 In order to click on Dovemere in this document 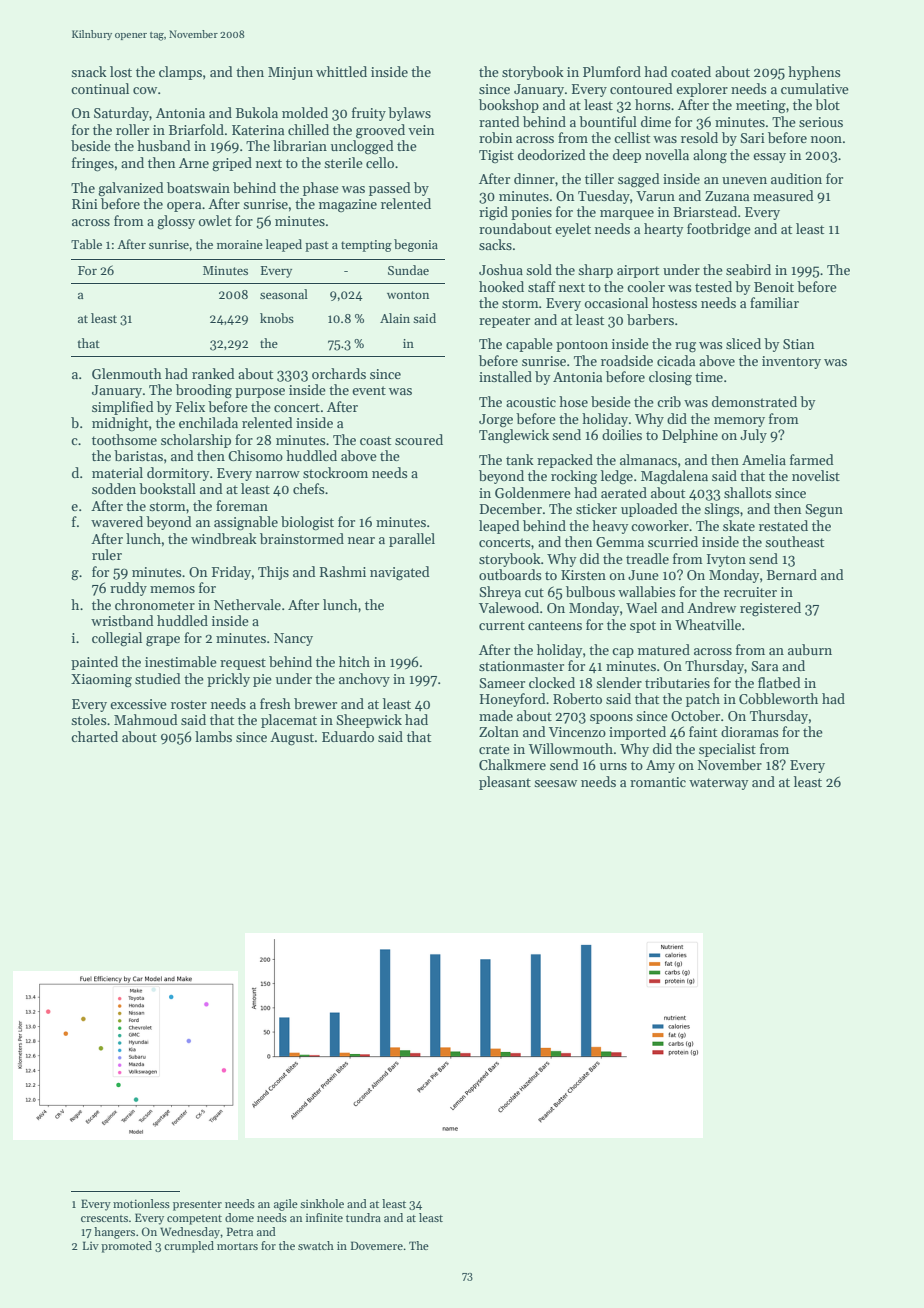, I will do `click(377, 1245)`.
